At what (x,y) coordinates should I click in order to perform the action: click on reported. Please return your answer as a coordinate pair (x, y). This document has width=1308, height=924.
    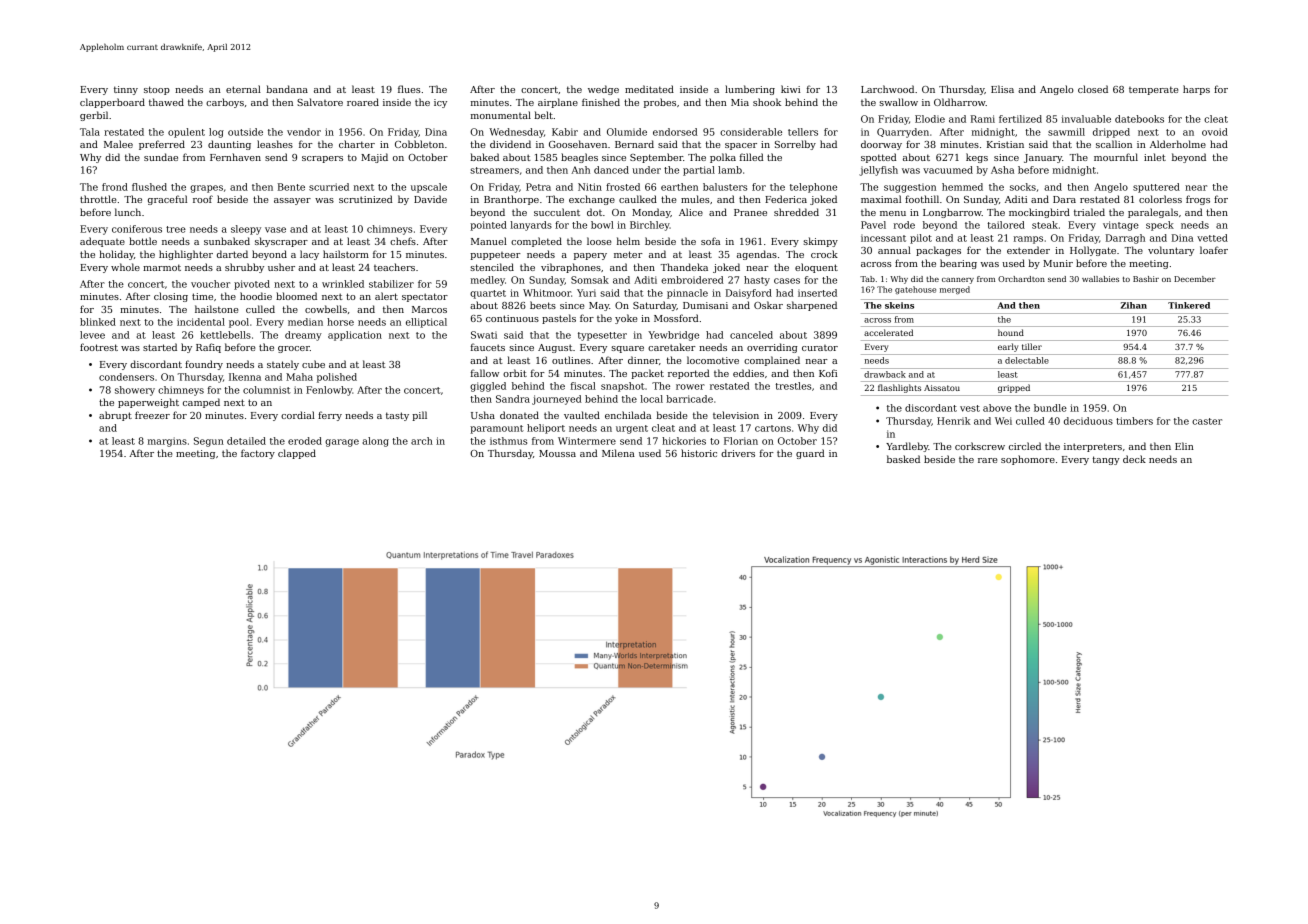
    Looking at the image, I should click on (689, 374).
